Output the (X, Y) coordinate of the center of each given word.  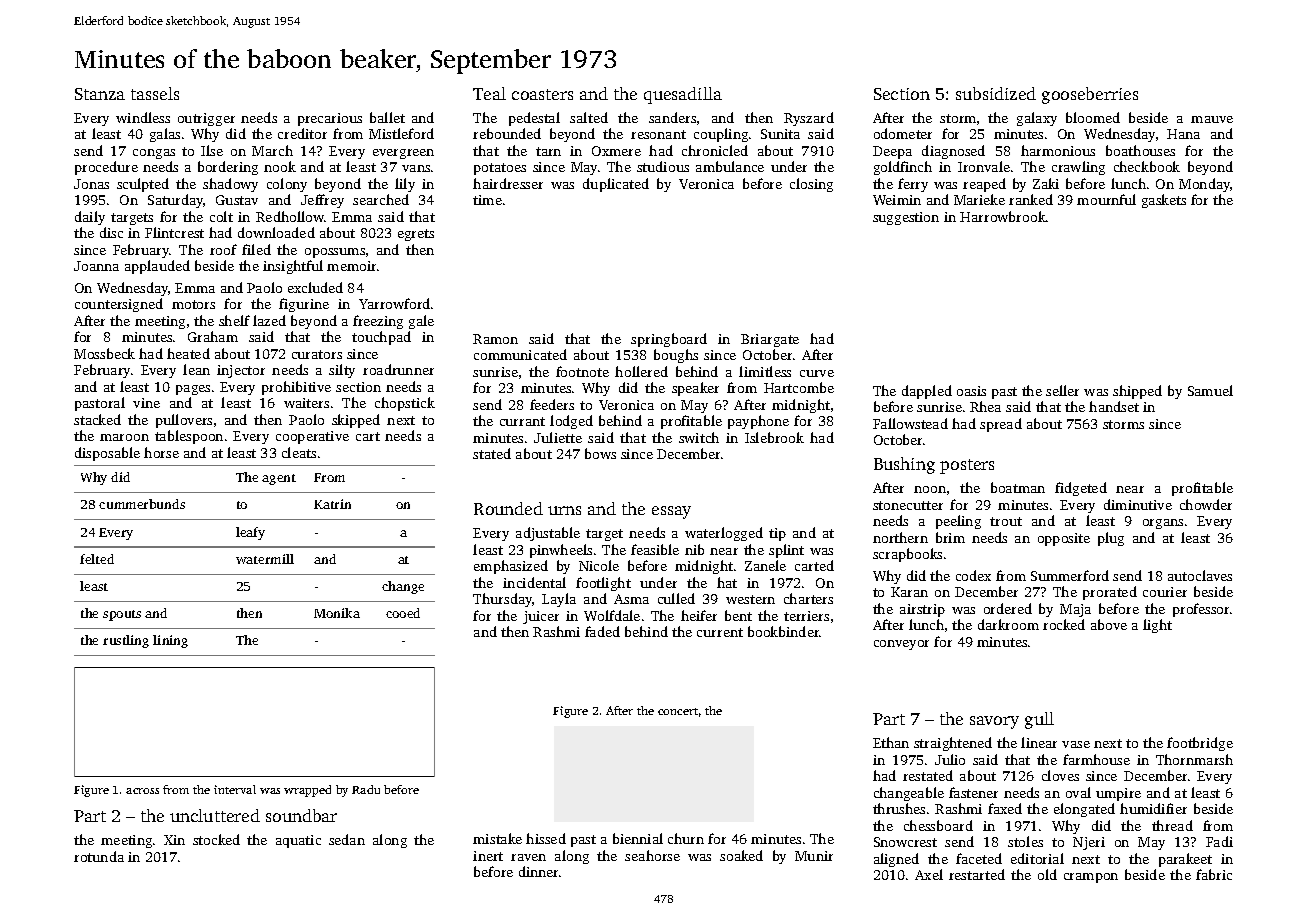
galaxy (1037, 119)
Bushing (904, 465)
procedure (106, 168)
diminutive (1138, 504)
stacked (97, 419)
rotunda (99, 856)
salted (589, 117)
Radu (366, 789)
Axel (929, 874)
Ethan (891, 742)
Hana (1183, 134)
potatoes (500, 169)
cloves (1060, 775)
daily (90, 218)
